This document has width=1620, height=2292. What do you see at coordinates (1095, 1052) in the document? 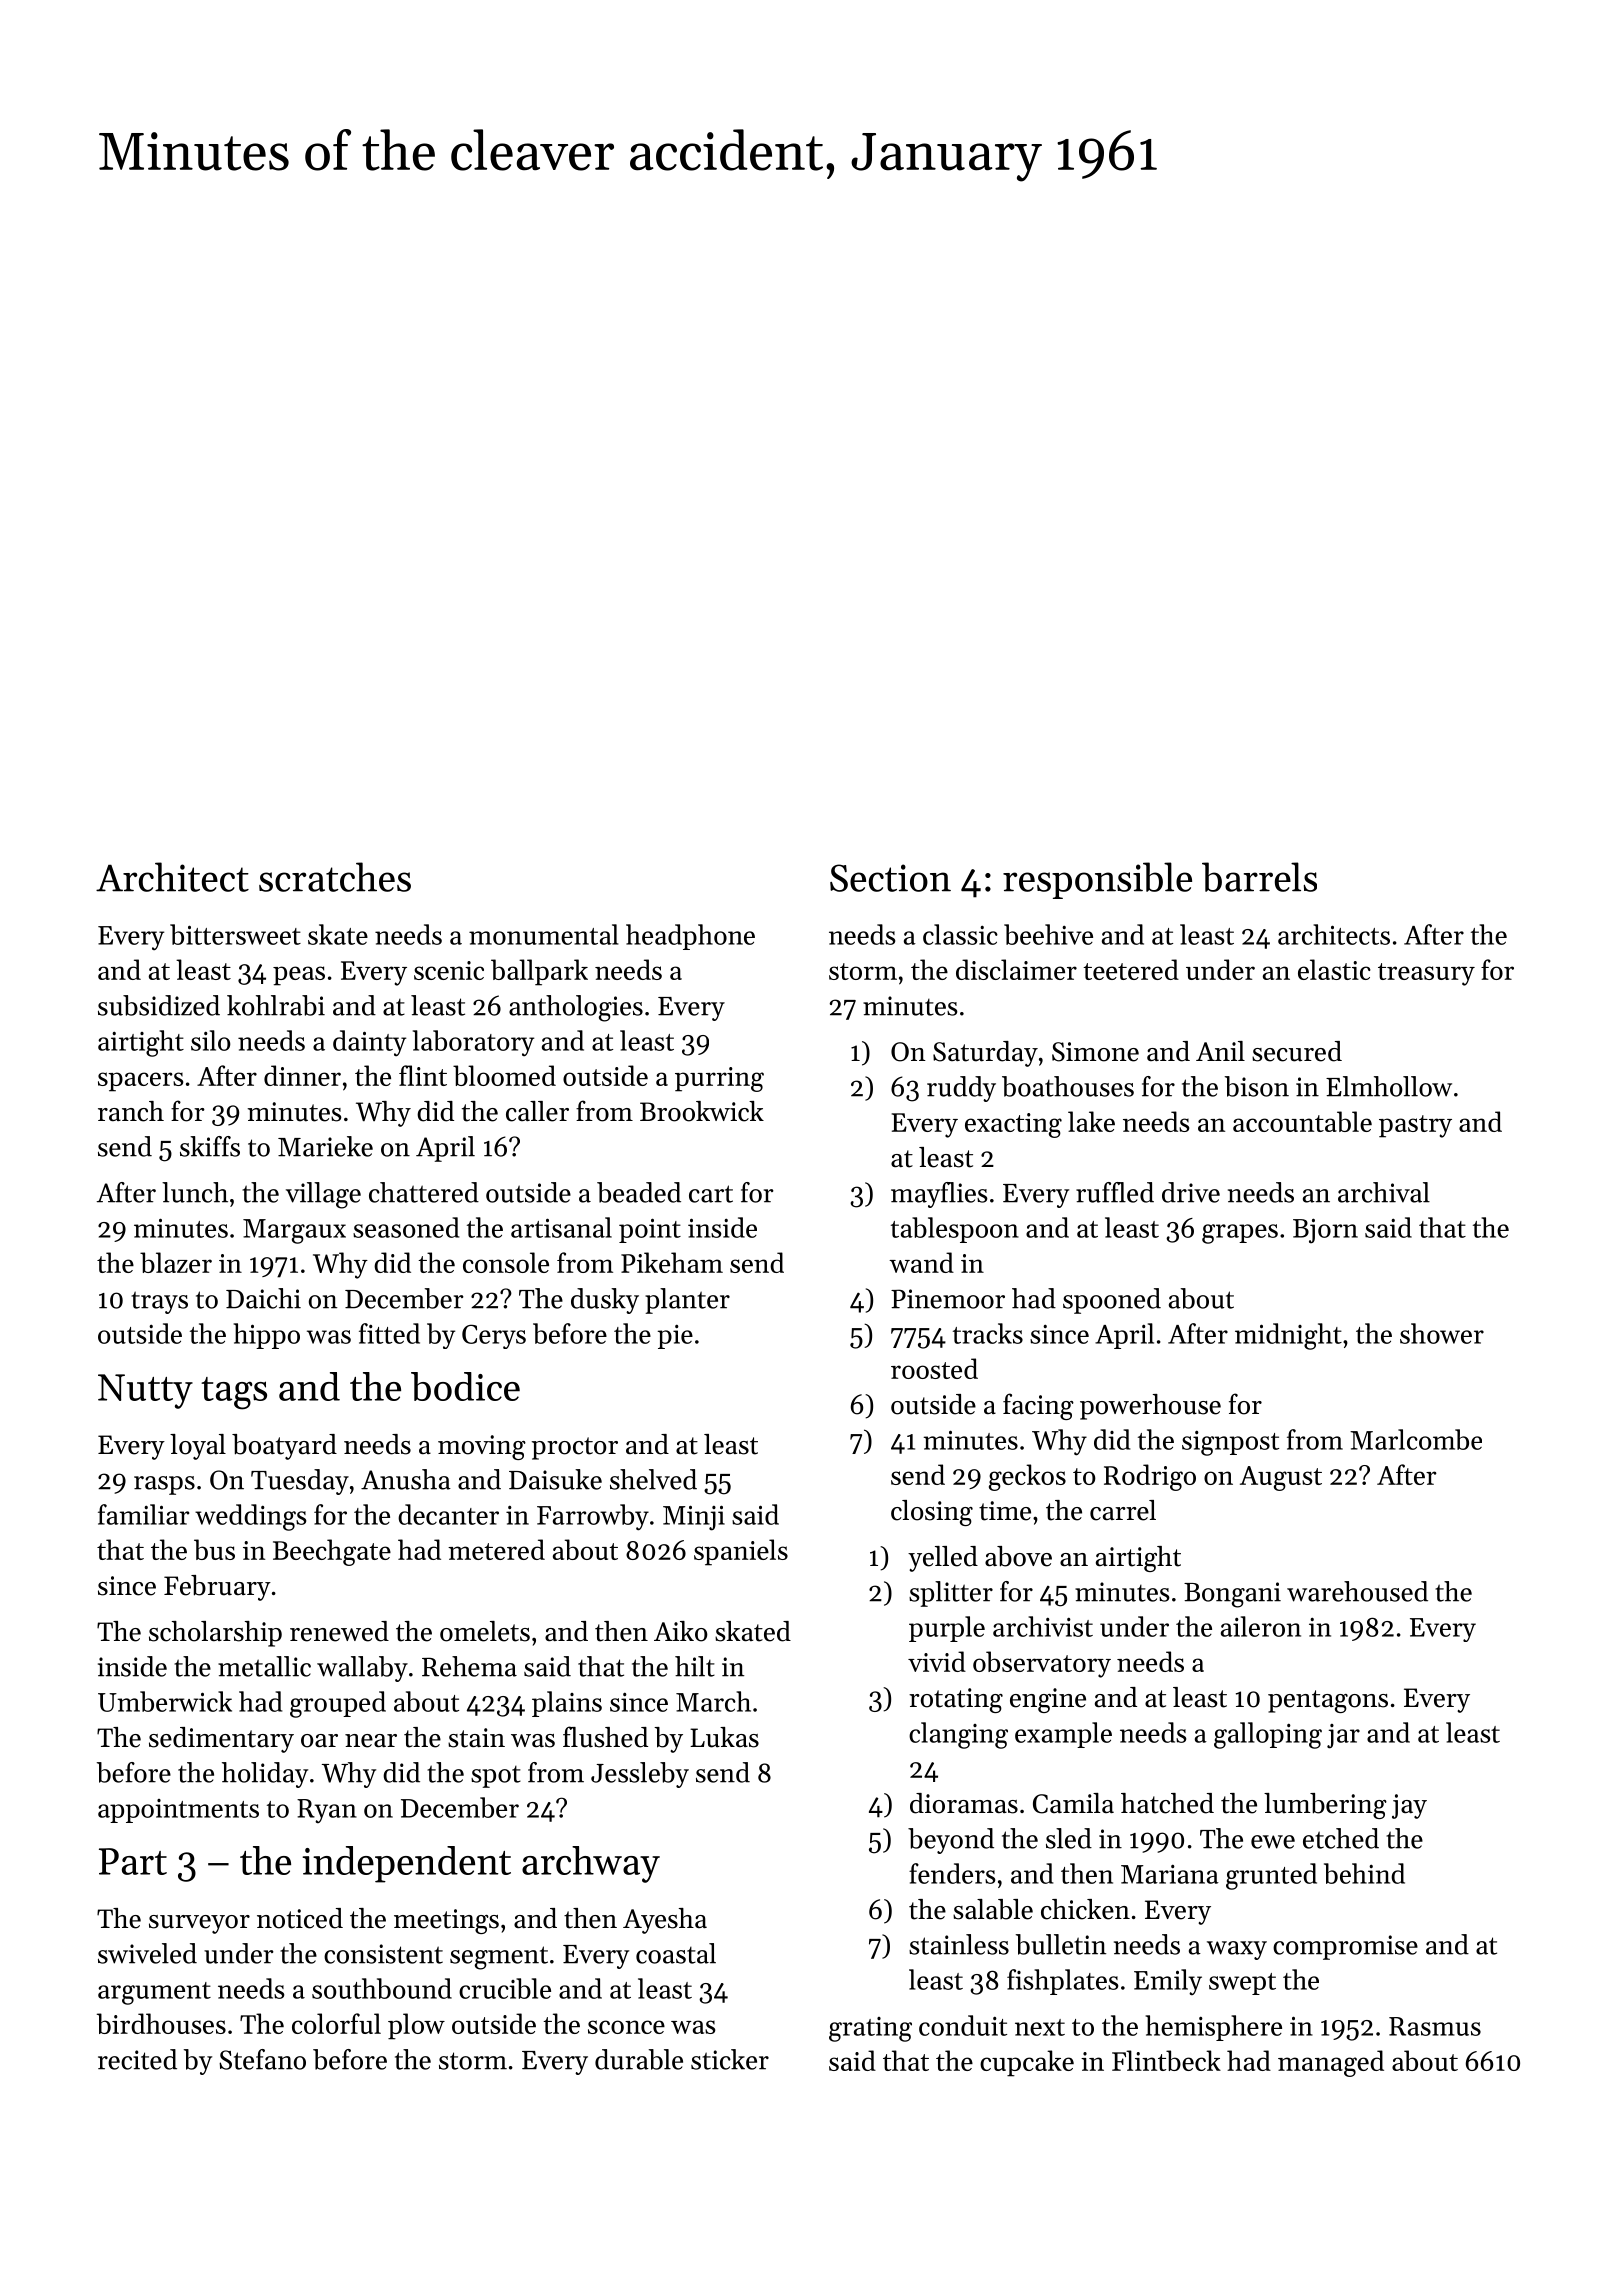
I see `Simone` at bounding box center [1095, 1052].
